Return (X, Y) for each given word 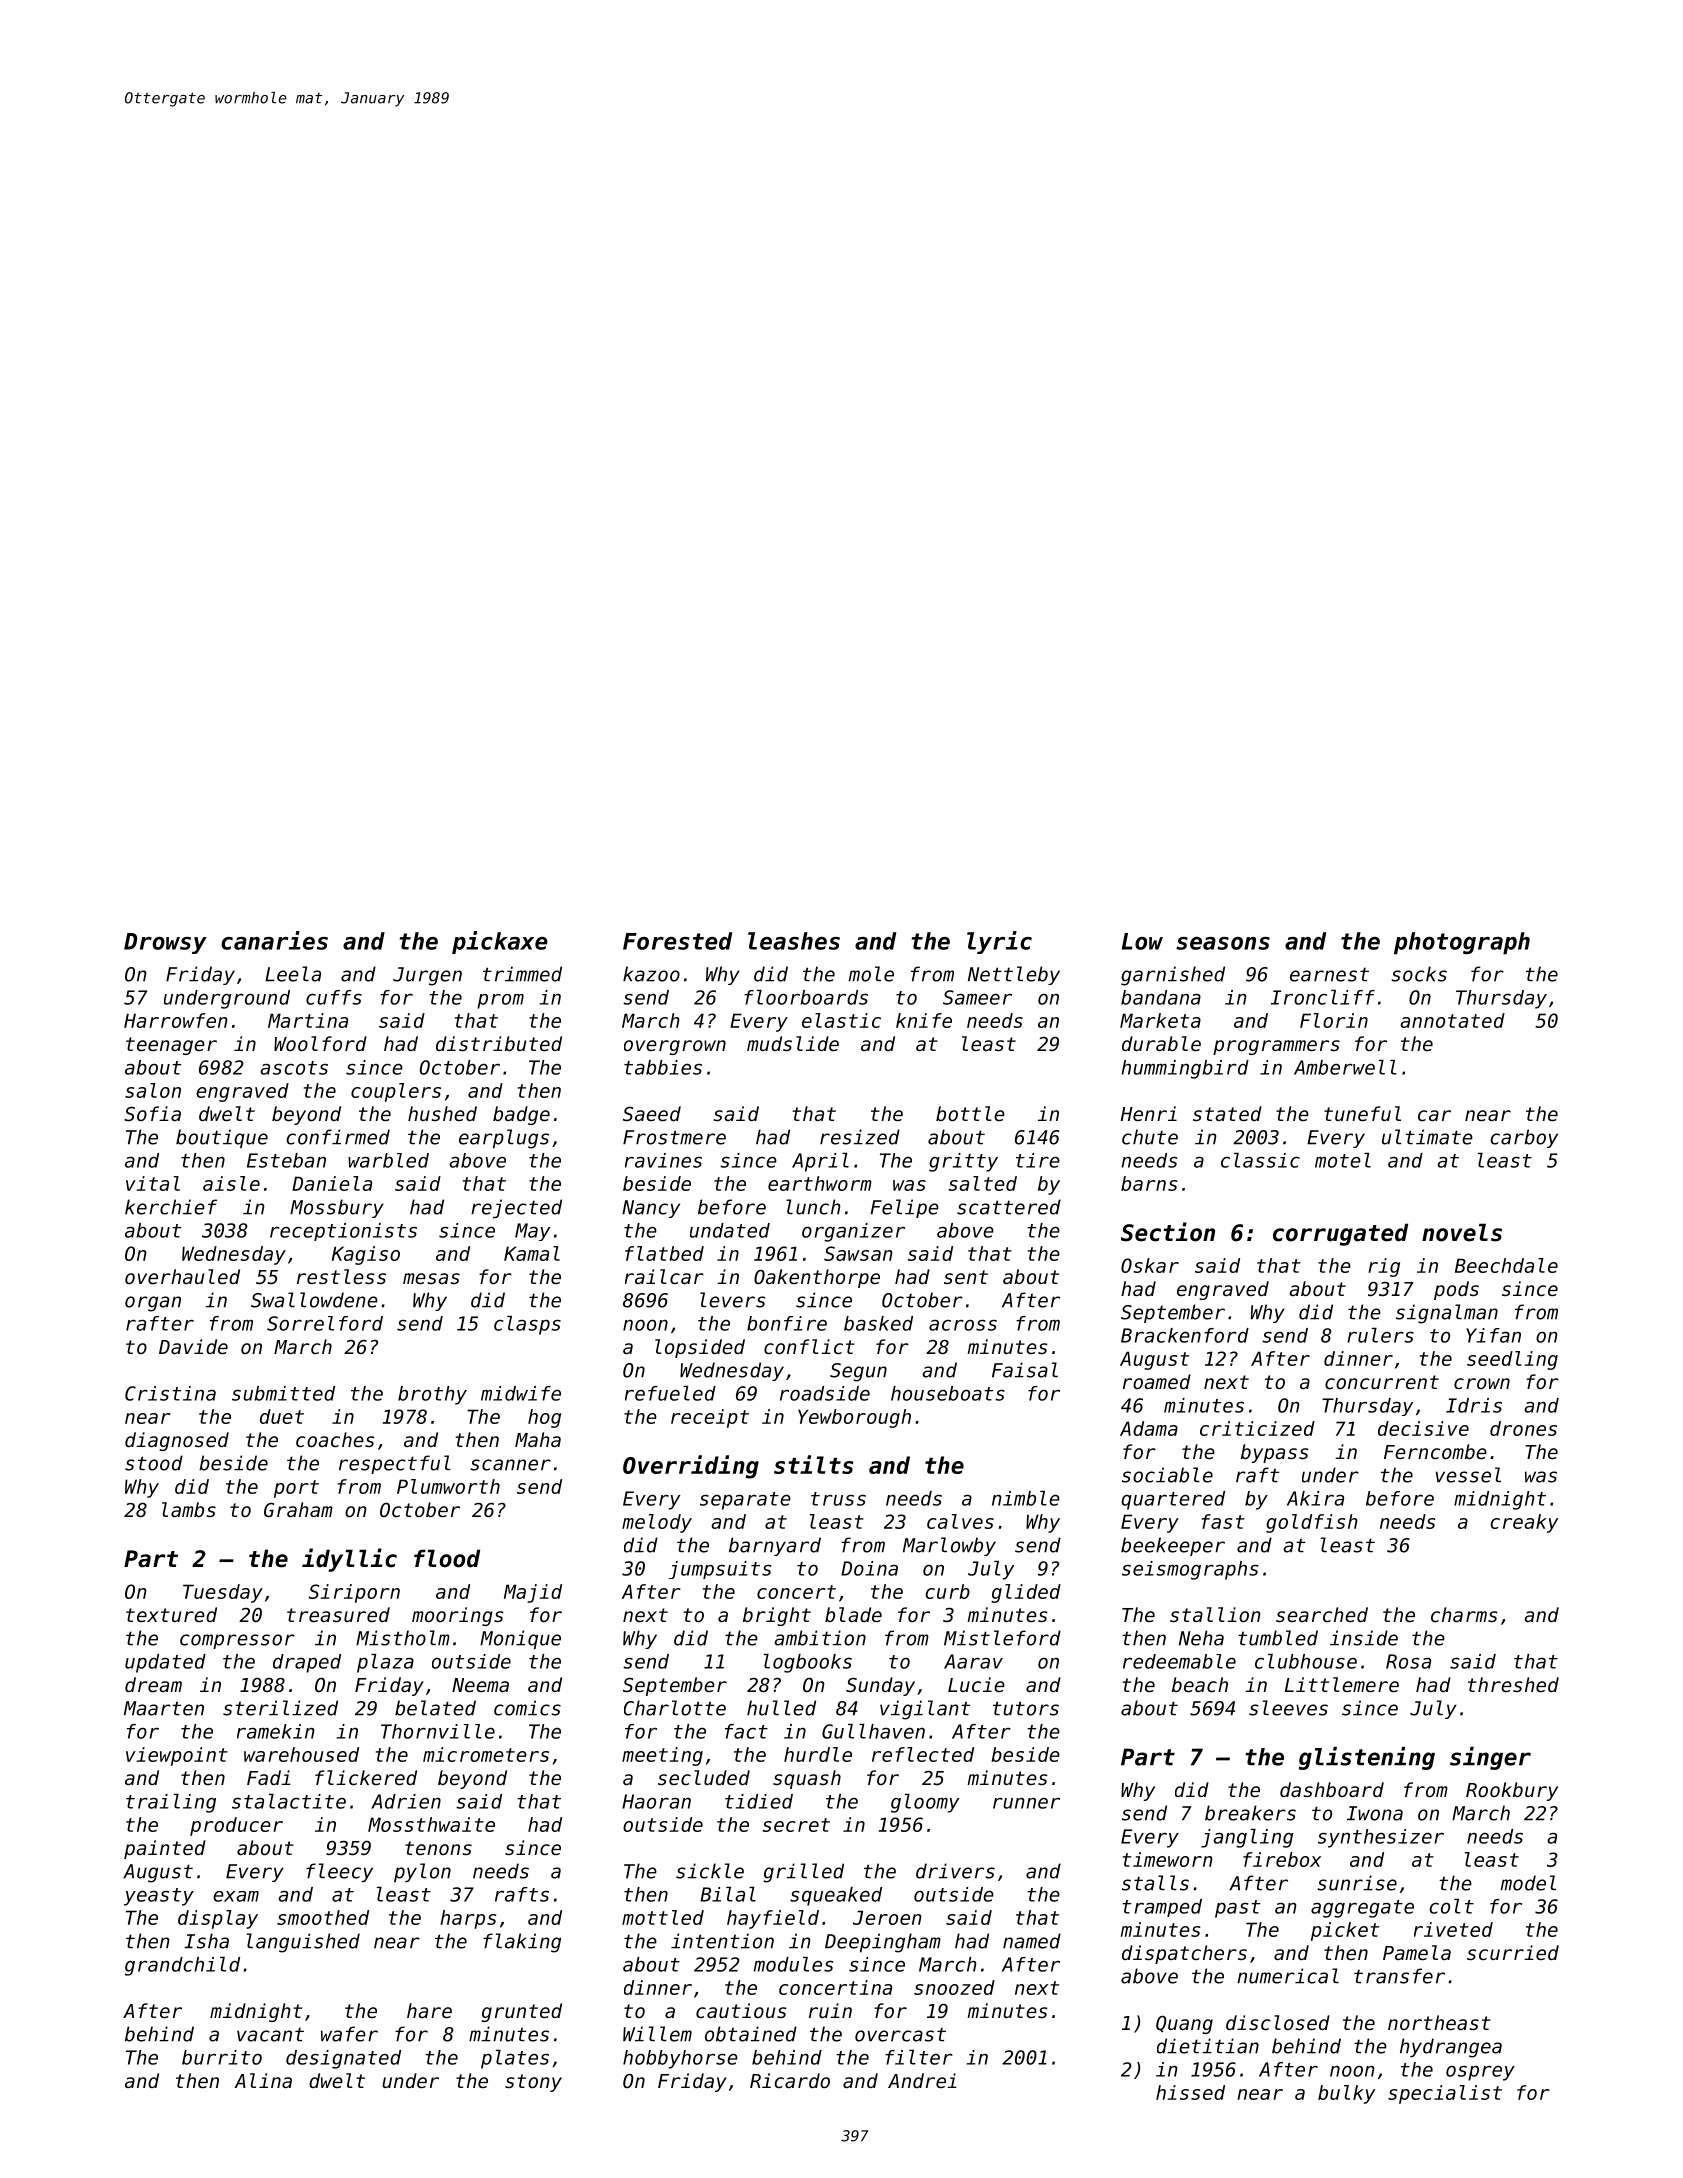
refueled (670, 1393)
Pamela (1417, 1952)
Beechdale (1506, 1265)
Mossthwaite (431, 1824)
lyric (999, 942)
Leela (293, 974)
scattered (1009, 1207)
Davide (193, 1346)
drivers (955, 1871)
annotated (1452, 1020)
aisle (231, 1183)
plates (515, 2059)
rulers (1380, 1335)
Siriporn (354, 1593)
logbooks (808, 1663)
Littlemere (1342, 1684)
